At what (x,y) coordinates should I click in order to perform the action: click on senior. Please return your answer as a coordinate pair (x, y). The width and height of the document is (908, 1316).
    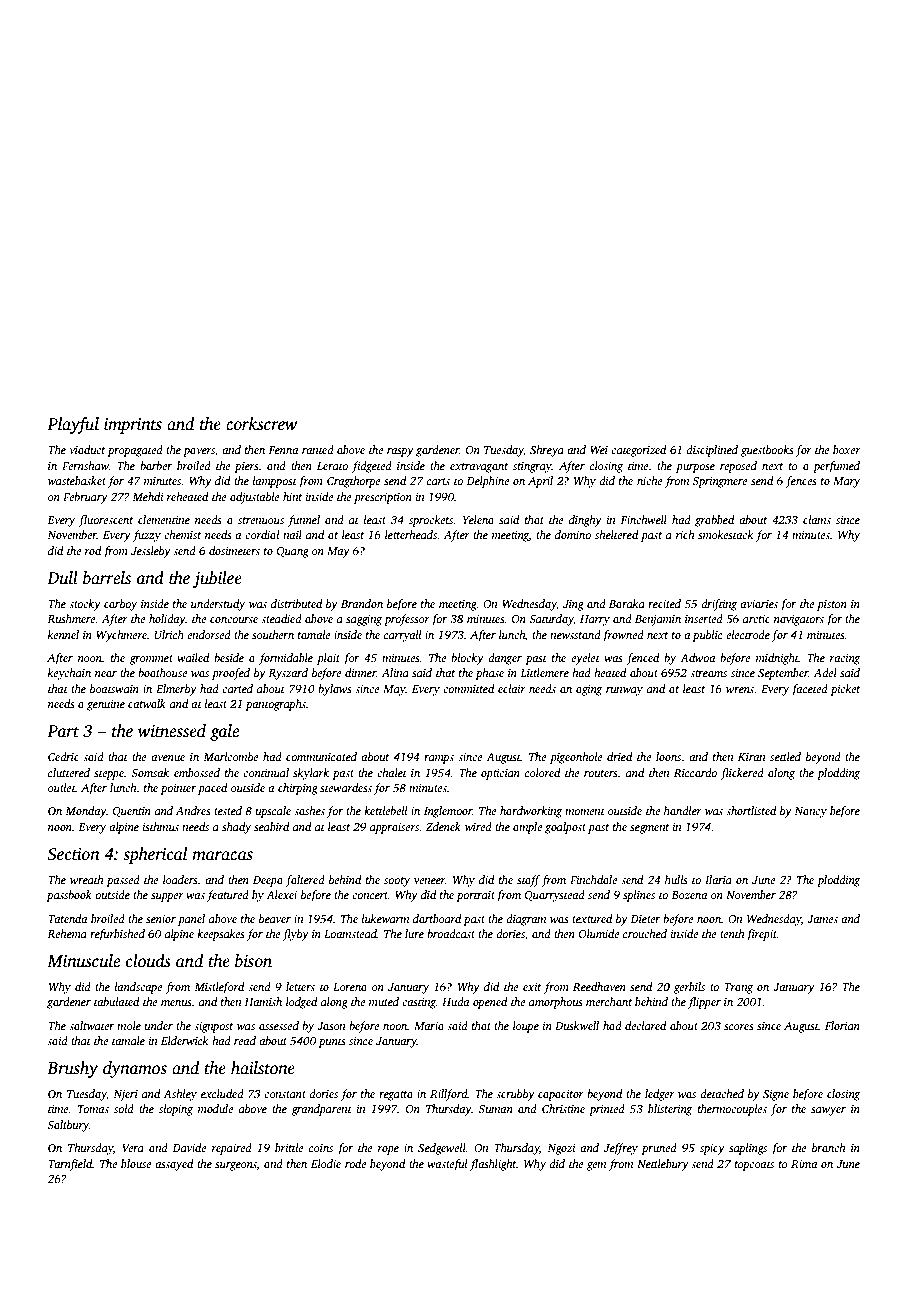
    Looking at the image, I should click on (161, 919).
